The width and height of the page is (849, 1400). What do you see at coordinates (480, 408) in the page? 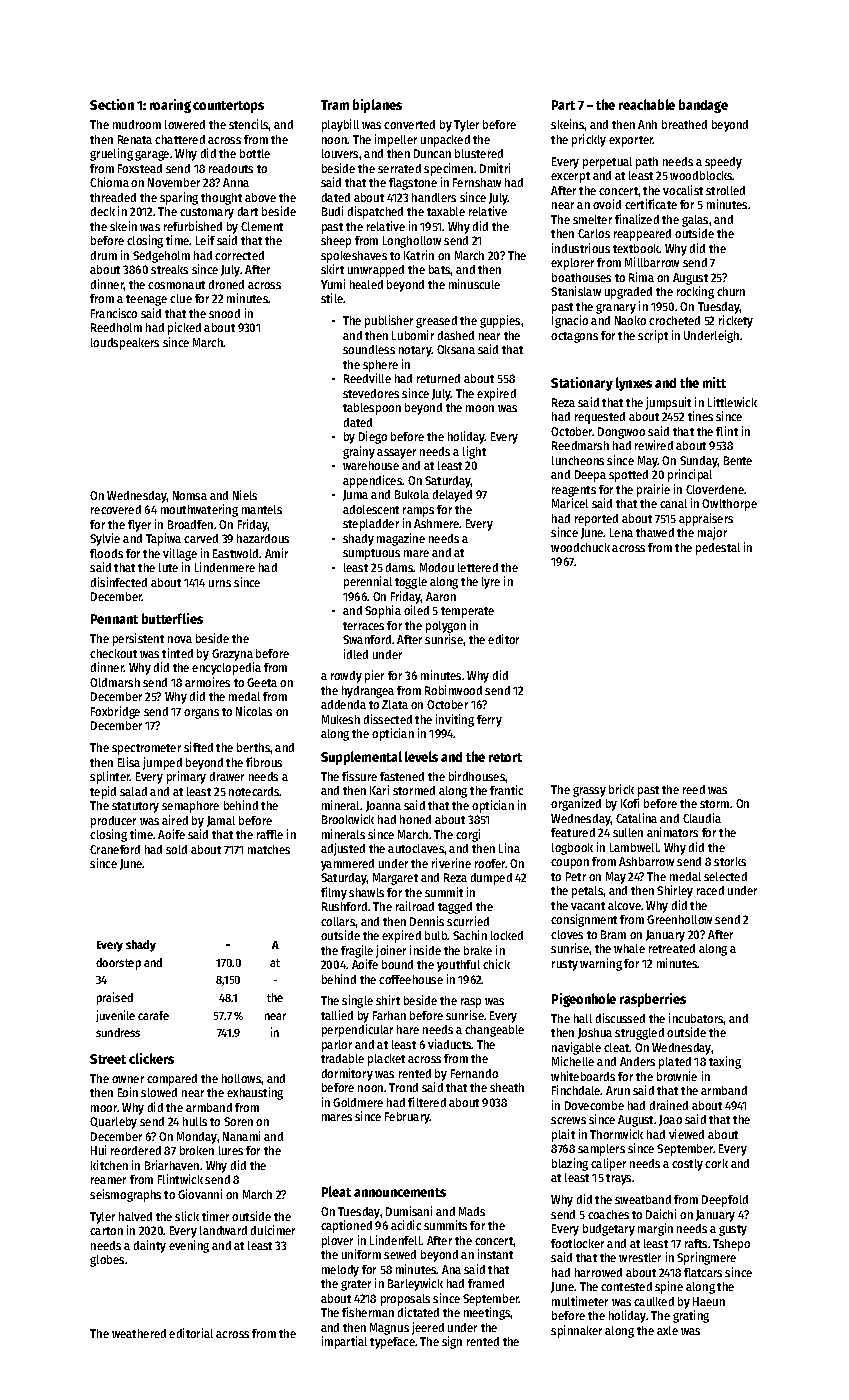
I see `moon` at bounding box center [480, 408].
